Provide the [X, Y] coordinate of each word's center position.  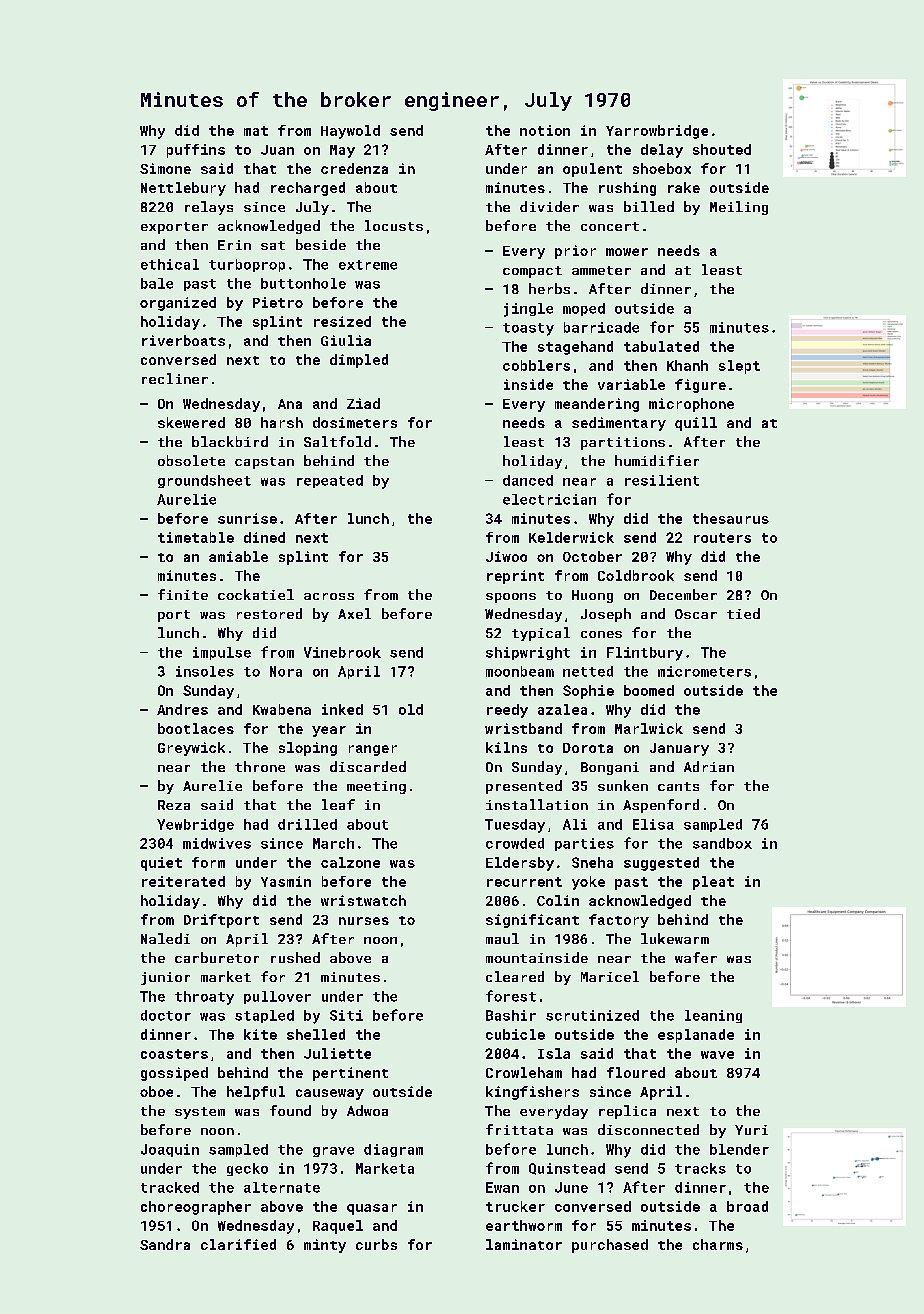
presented [524, 787]
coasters [174, 1054]
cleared [515, 976]
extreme [368, 265]
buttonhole [303, 283]
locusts [394, 225]
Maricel [610, 976]
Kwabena [282, 709]
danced [528, 480]
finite [183, 594]
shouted [722, 149]
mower [627, 252]
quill [696, 424]
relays [209, 208]
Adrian [709, 766]
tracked [170, 1187]
